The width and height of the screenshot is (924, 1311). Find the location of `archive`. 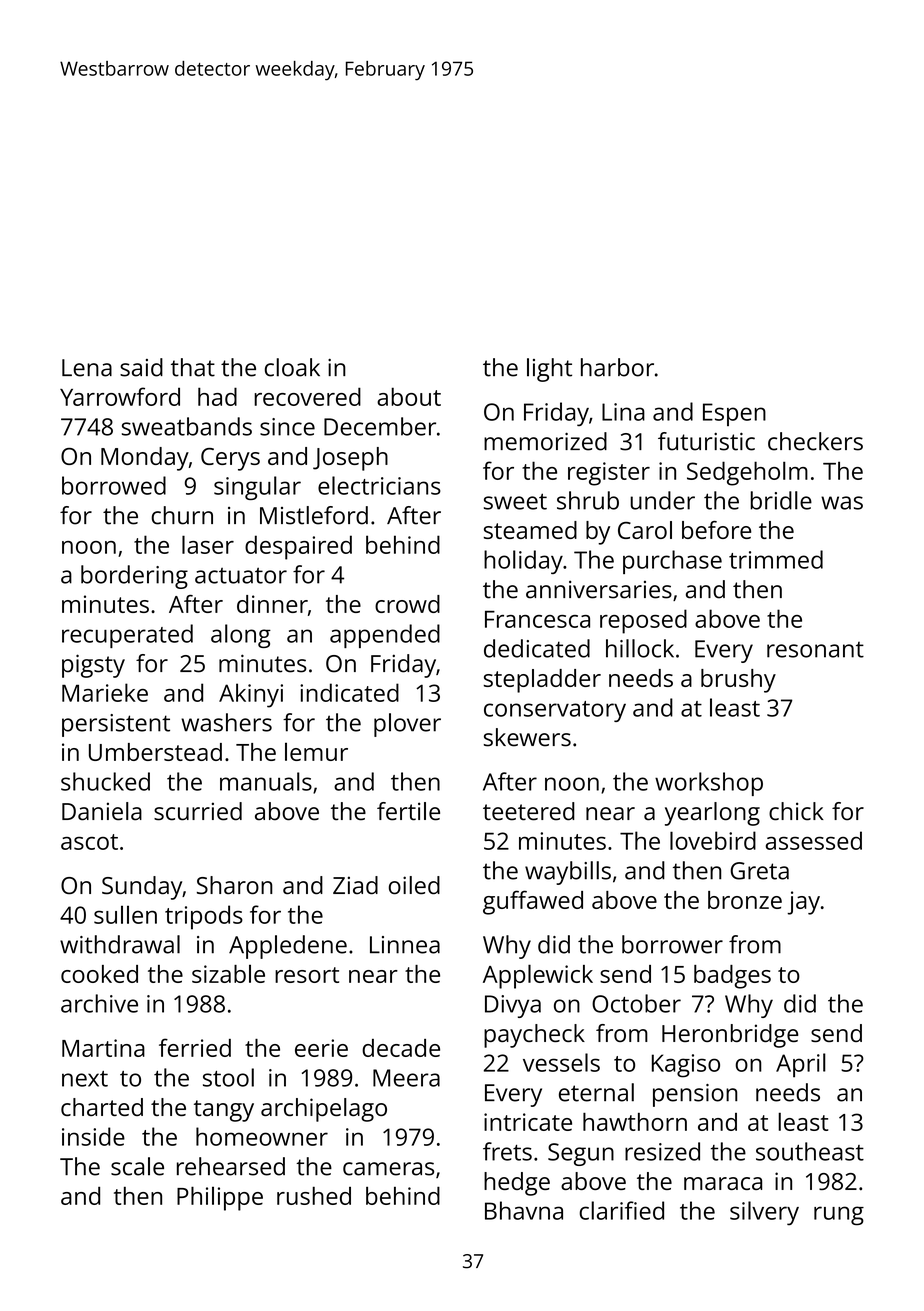

archive is located at coordinates (99, 1003).
